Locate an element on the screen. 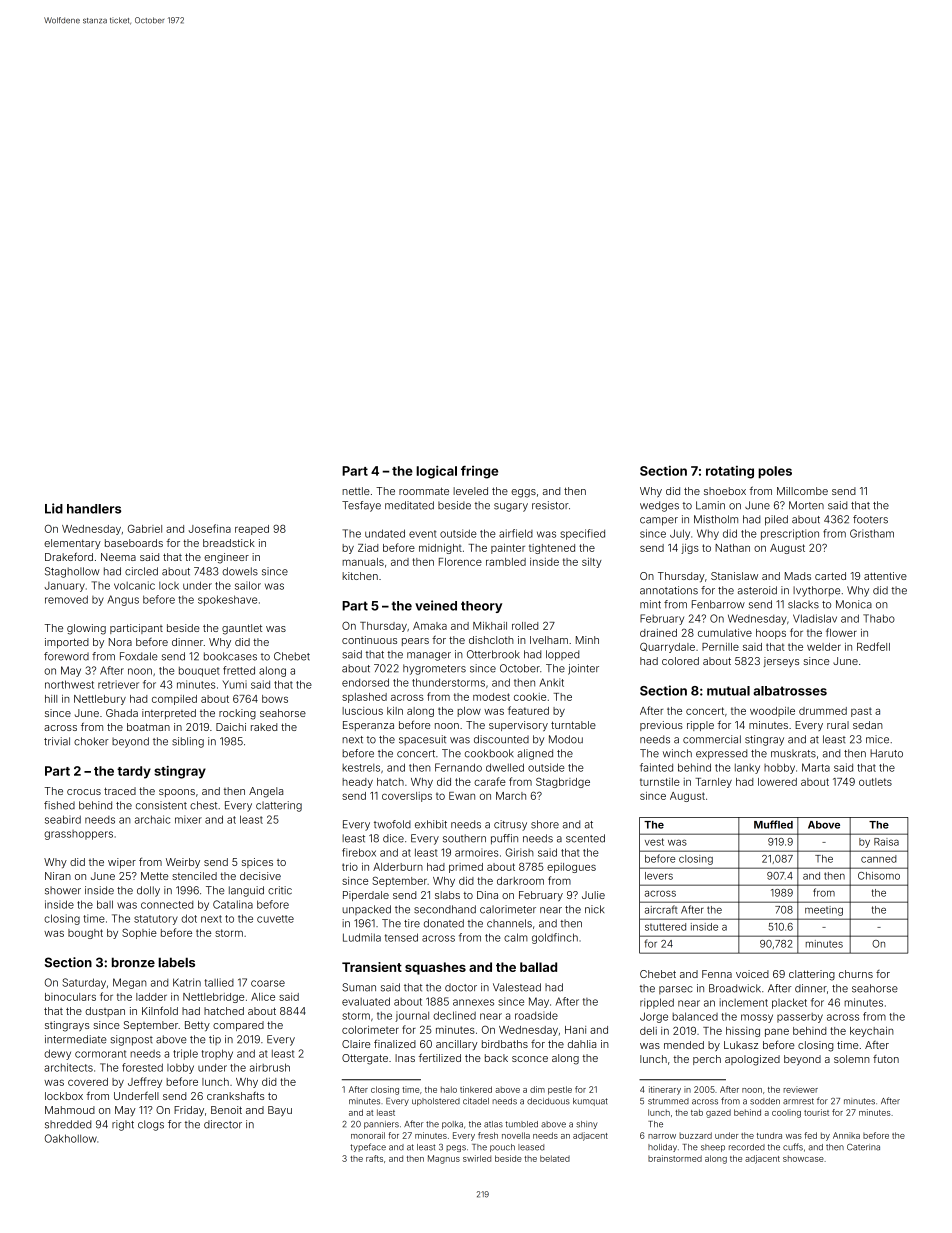  rafts is located at coordinates (374, 1158).
